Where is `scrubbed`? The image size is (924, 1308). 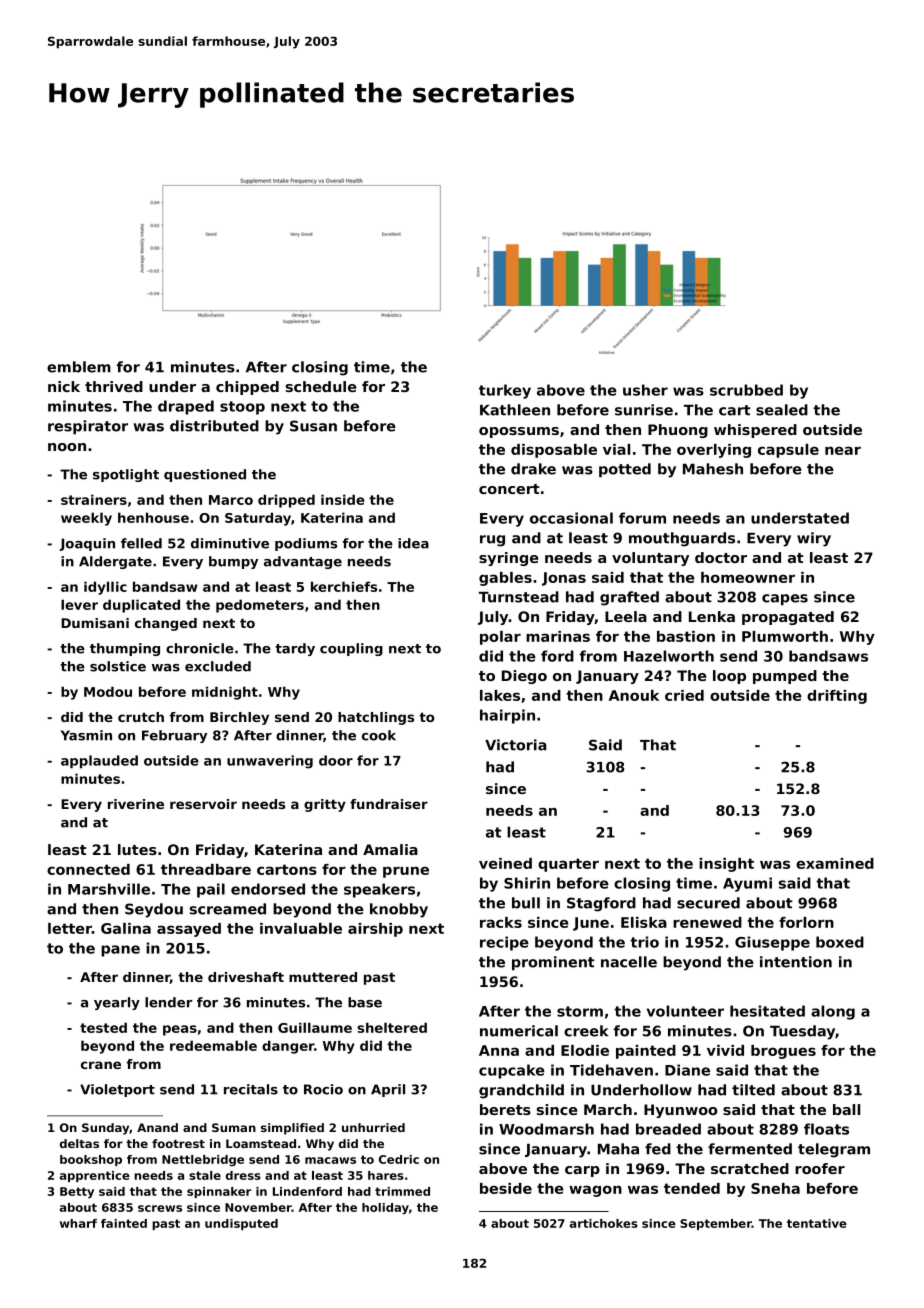
scrubbed is located at coordinates (746, 390).
